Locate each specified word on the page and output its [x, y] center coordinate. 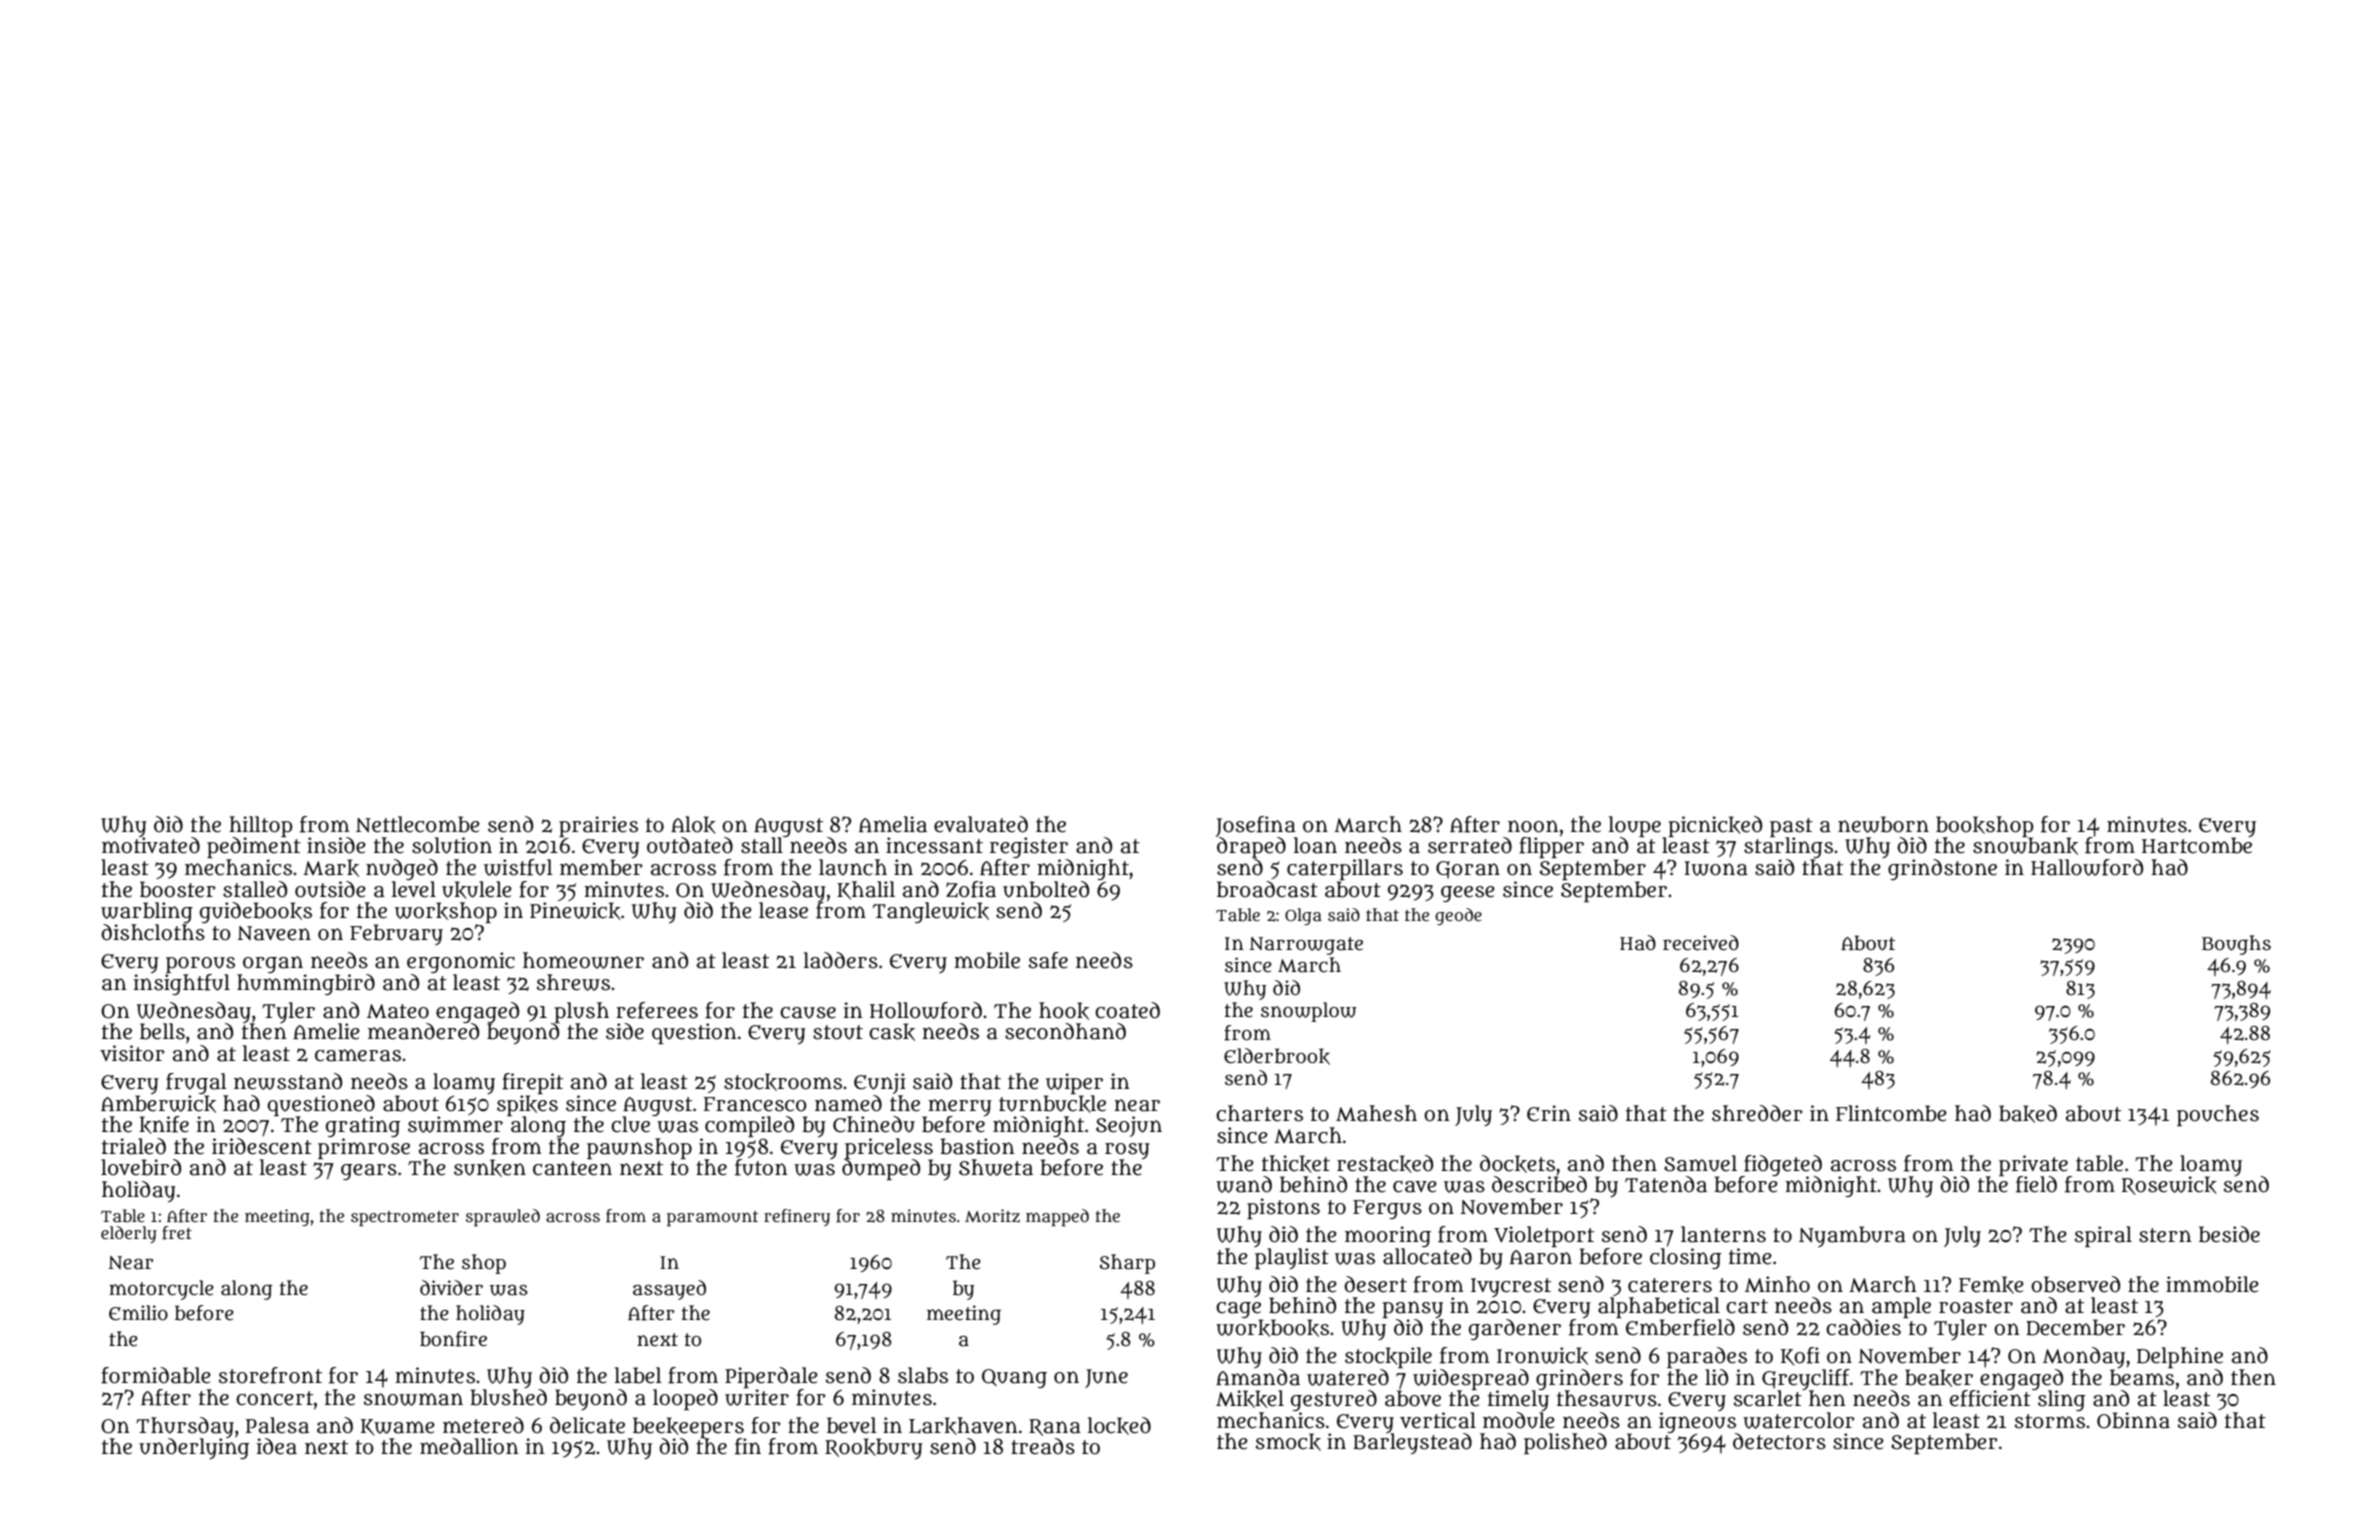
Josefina [1256, 826]
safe [1048, 960]
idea [277, 1446]
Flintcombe [1891, 1113]
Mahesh [1376, 1113]
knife [164, 1125]
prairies [598, 826]
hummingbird [306, 984]
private [2033, 1165]
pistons [1283, 1208]
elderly [129, 1234]
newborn [1883, 824]
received [1701, 943]
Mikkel [1250, 1399]
